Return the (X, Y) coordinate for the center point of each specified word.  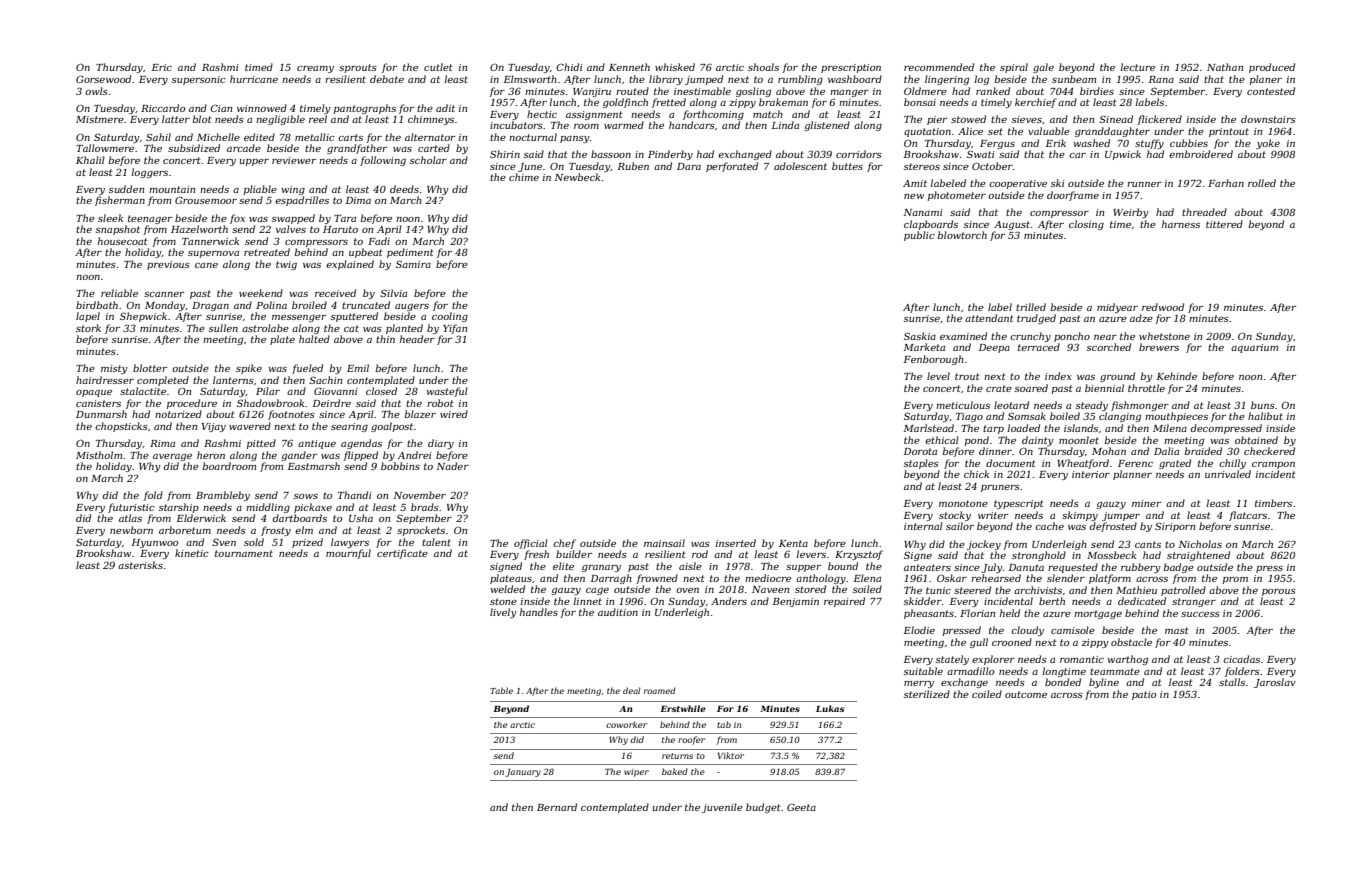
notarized (178, 414)
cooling (450, 317)
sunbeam (1074, 79)
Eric (161, 67)
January (523, 772)
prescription (851, 68)
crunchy (1030, 337)
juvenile (722, 808)
